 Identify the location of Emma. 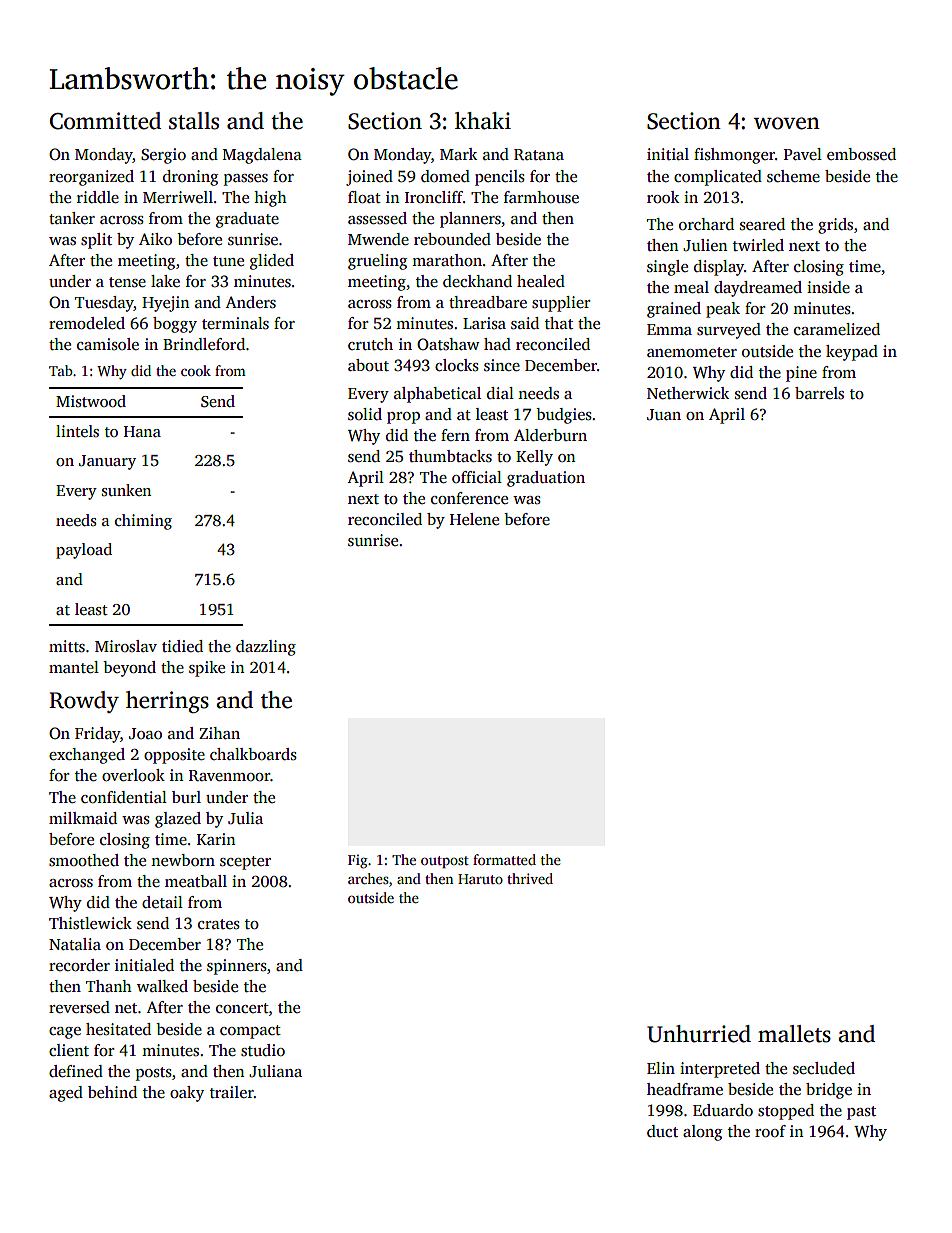
(669, 329).
